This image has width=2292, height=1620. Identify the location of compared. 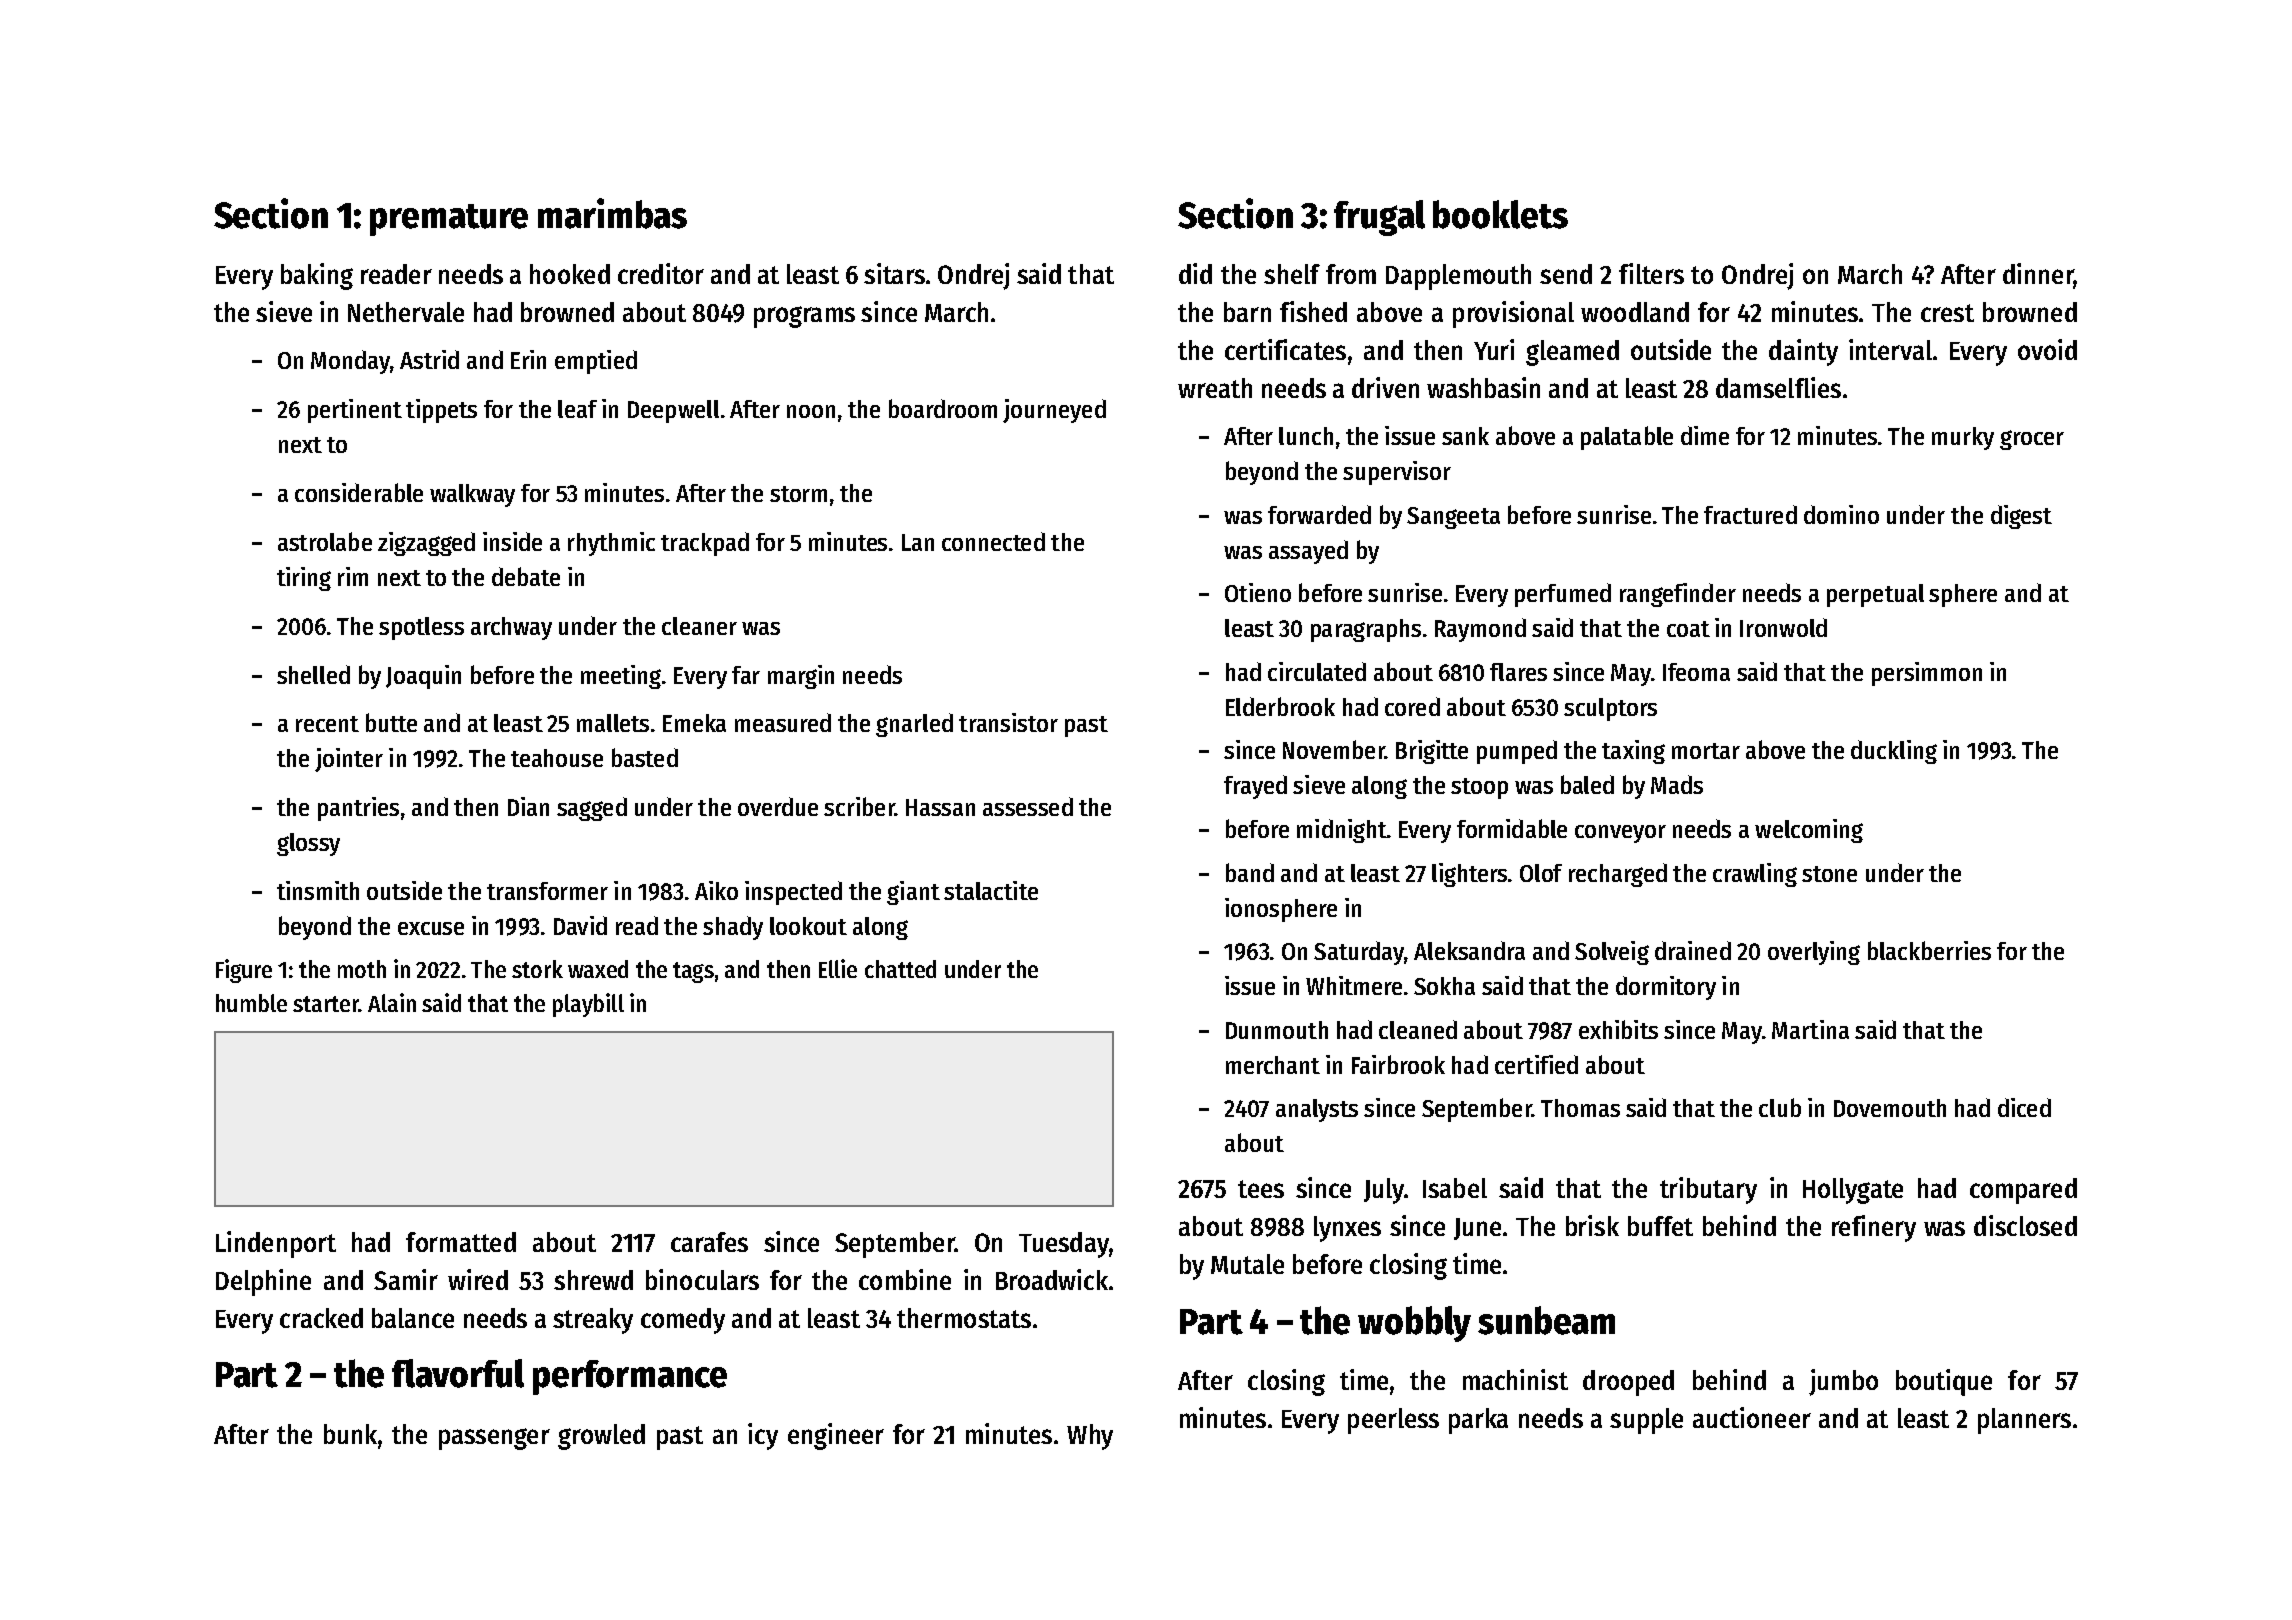
(2023, 1191).
